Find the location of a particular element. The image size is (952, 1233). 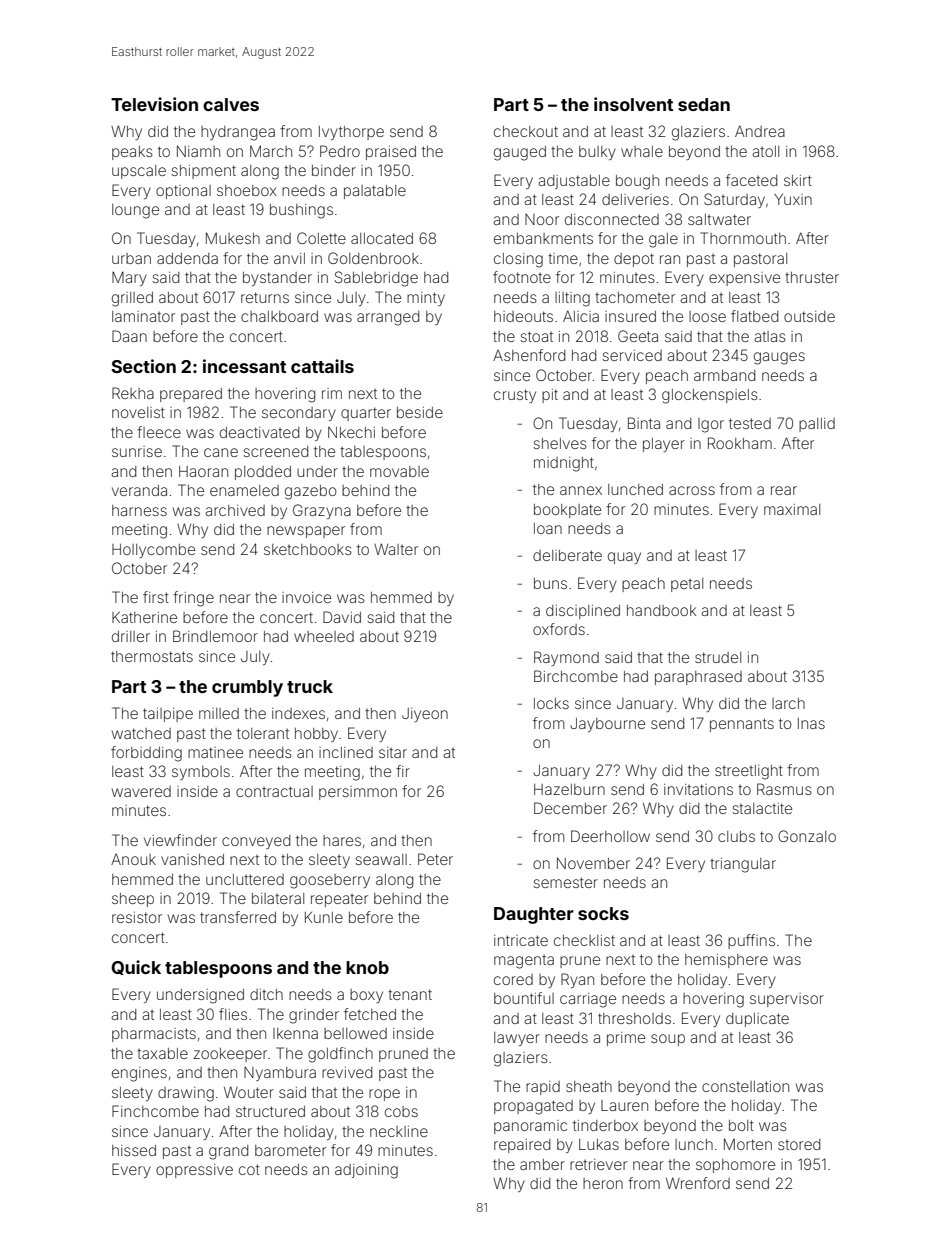

laminator is located at coordinates (143, 316).
